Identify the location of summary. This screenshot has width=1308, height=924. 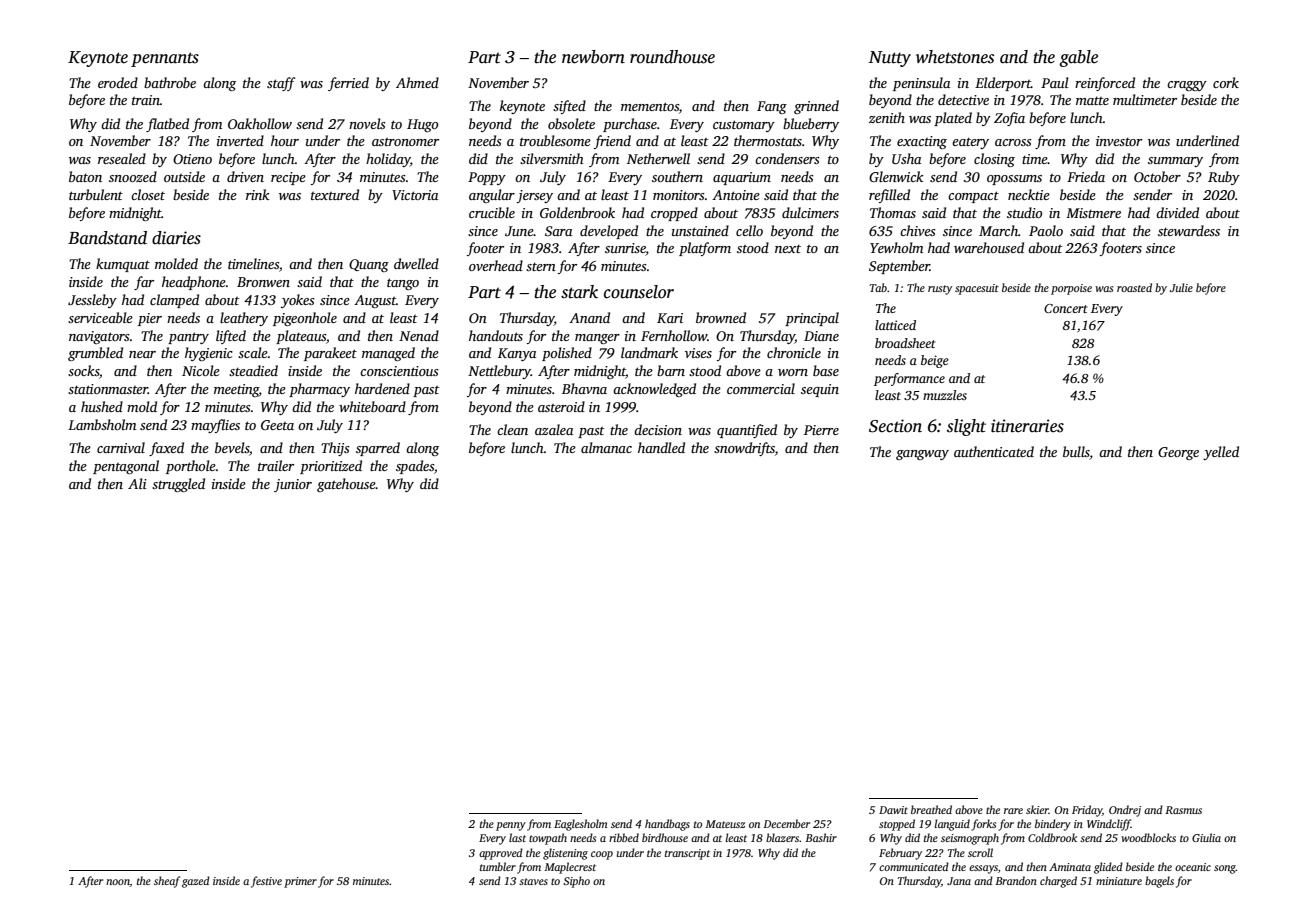
(1175, 162).
